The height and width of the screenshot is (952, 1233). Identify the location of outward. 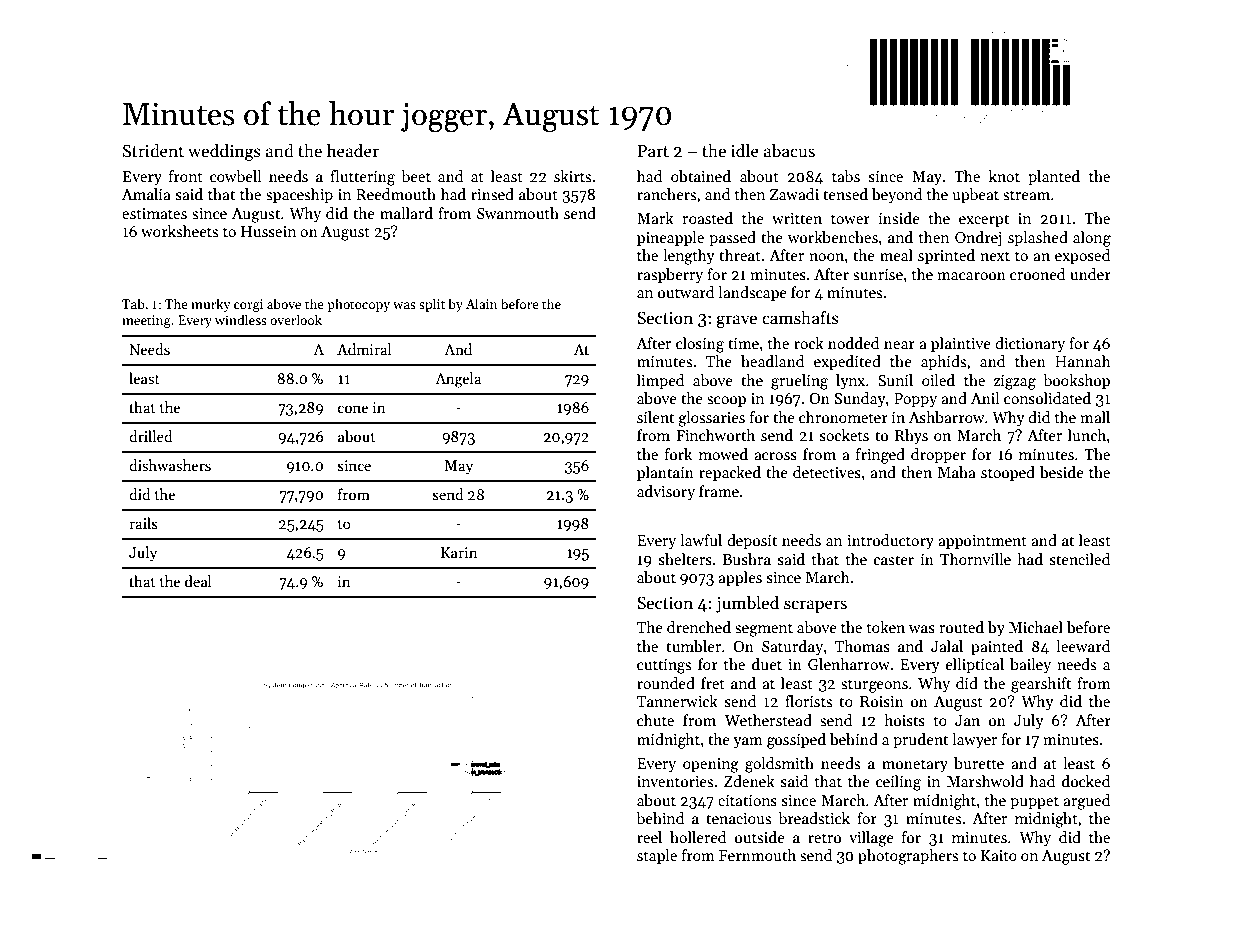
(686, 292).
